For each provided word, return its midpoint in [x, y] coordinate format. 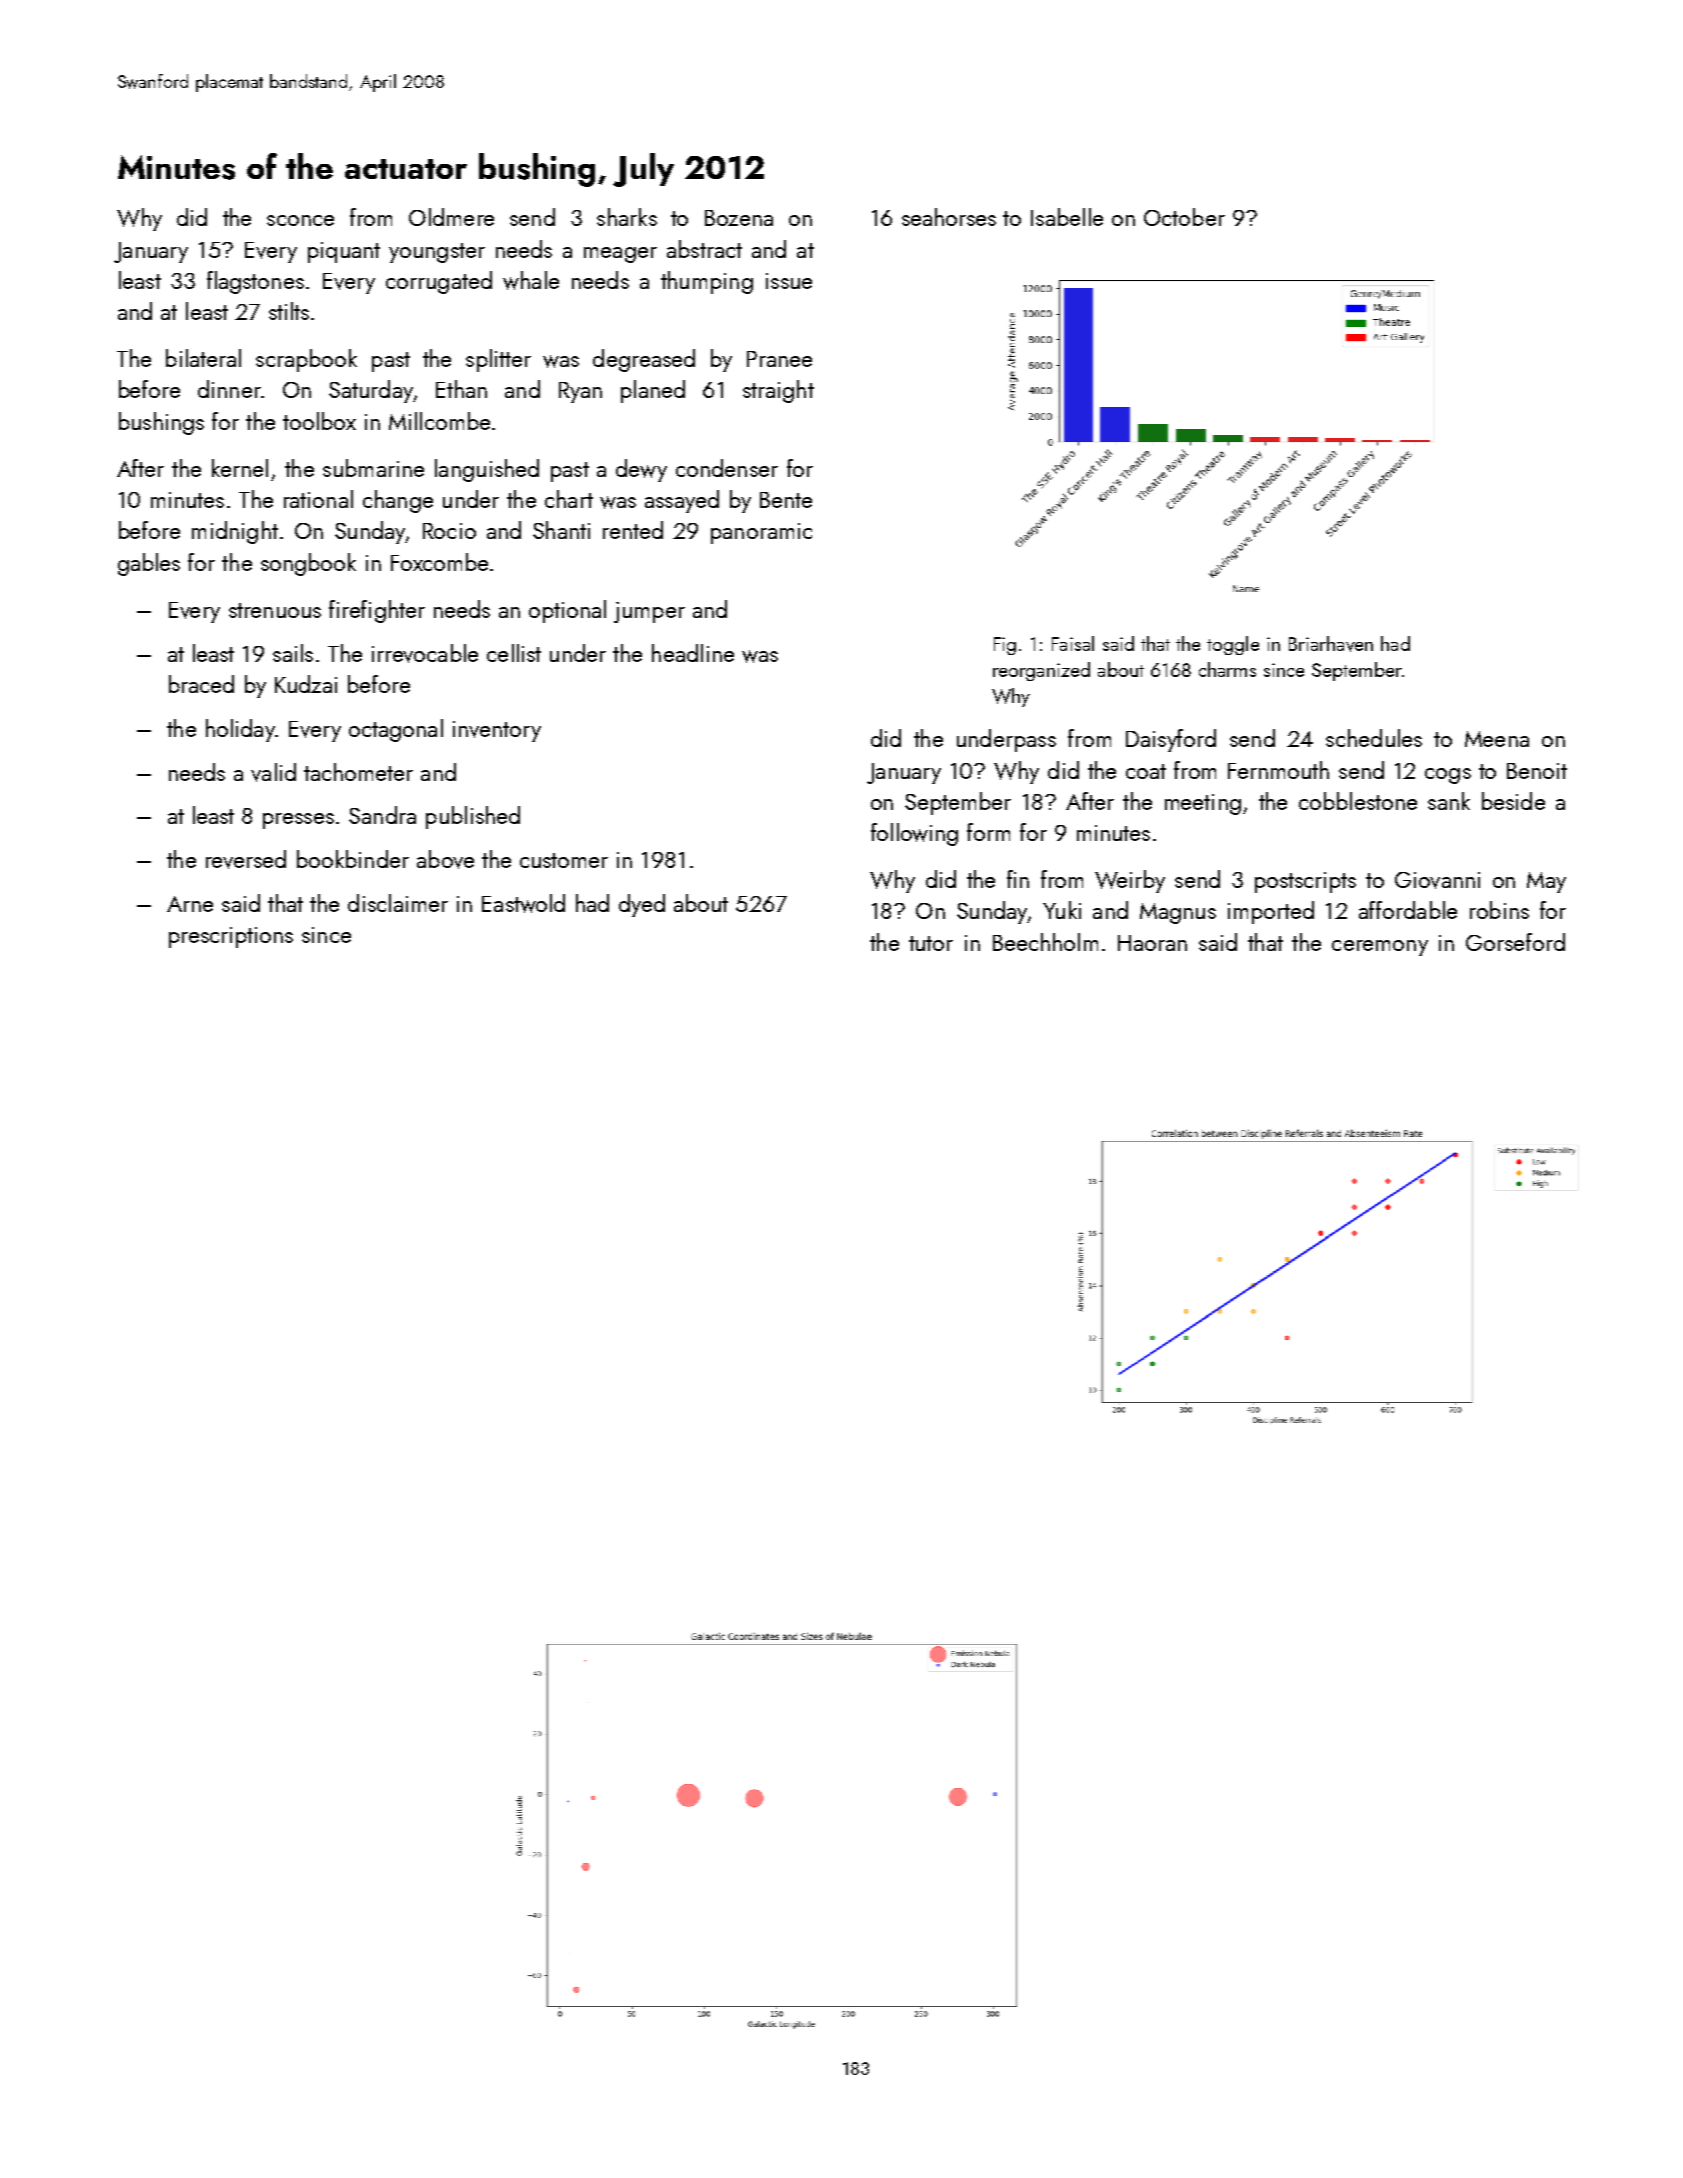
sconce [300, 220]
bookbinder [353, 859]
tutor [931, 943]
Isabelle [1067, 217]
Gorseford [1515, 942]
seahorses [949, 217]
